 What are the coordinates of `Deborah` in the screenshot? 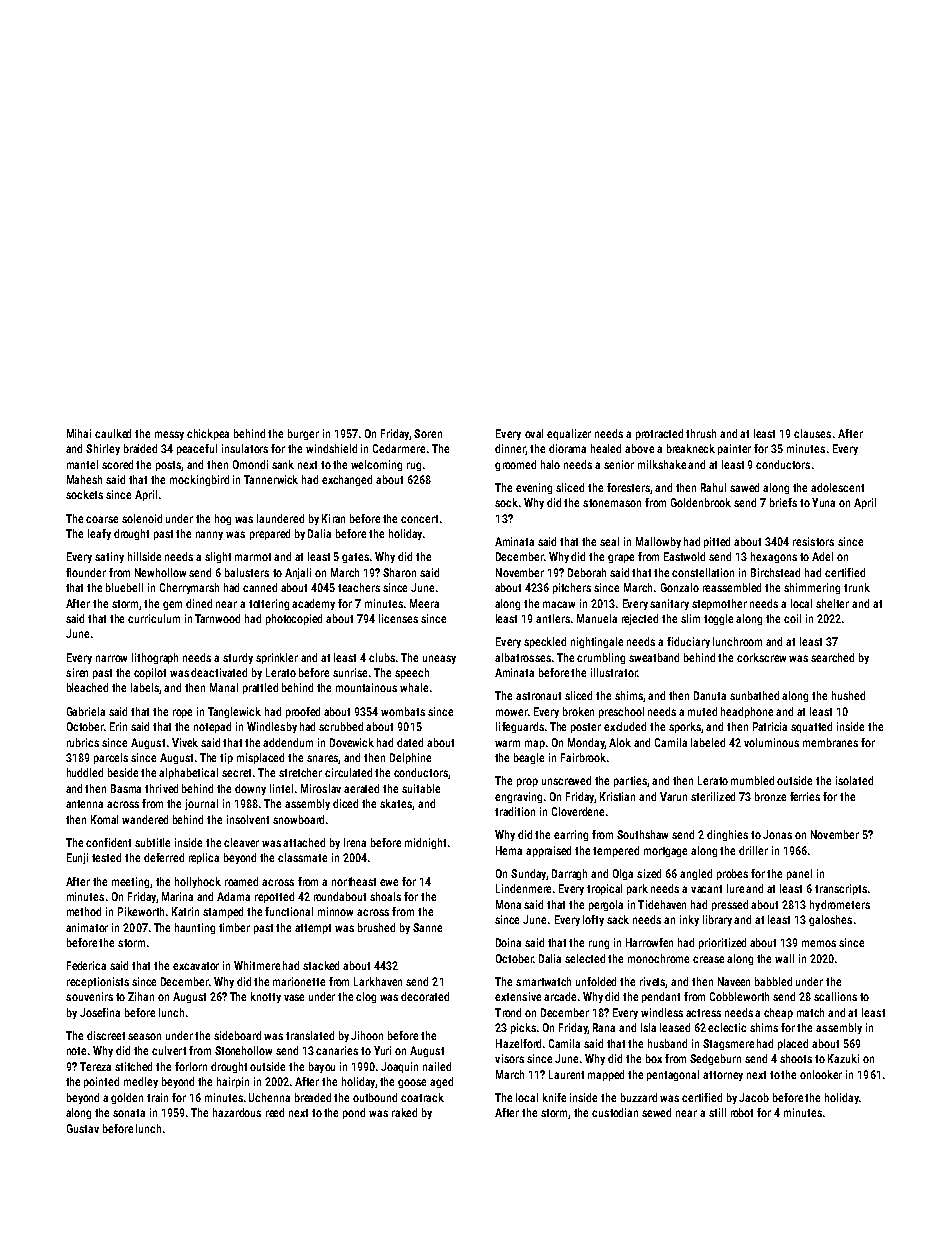 It's located at (587, 572).
